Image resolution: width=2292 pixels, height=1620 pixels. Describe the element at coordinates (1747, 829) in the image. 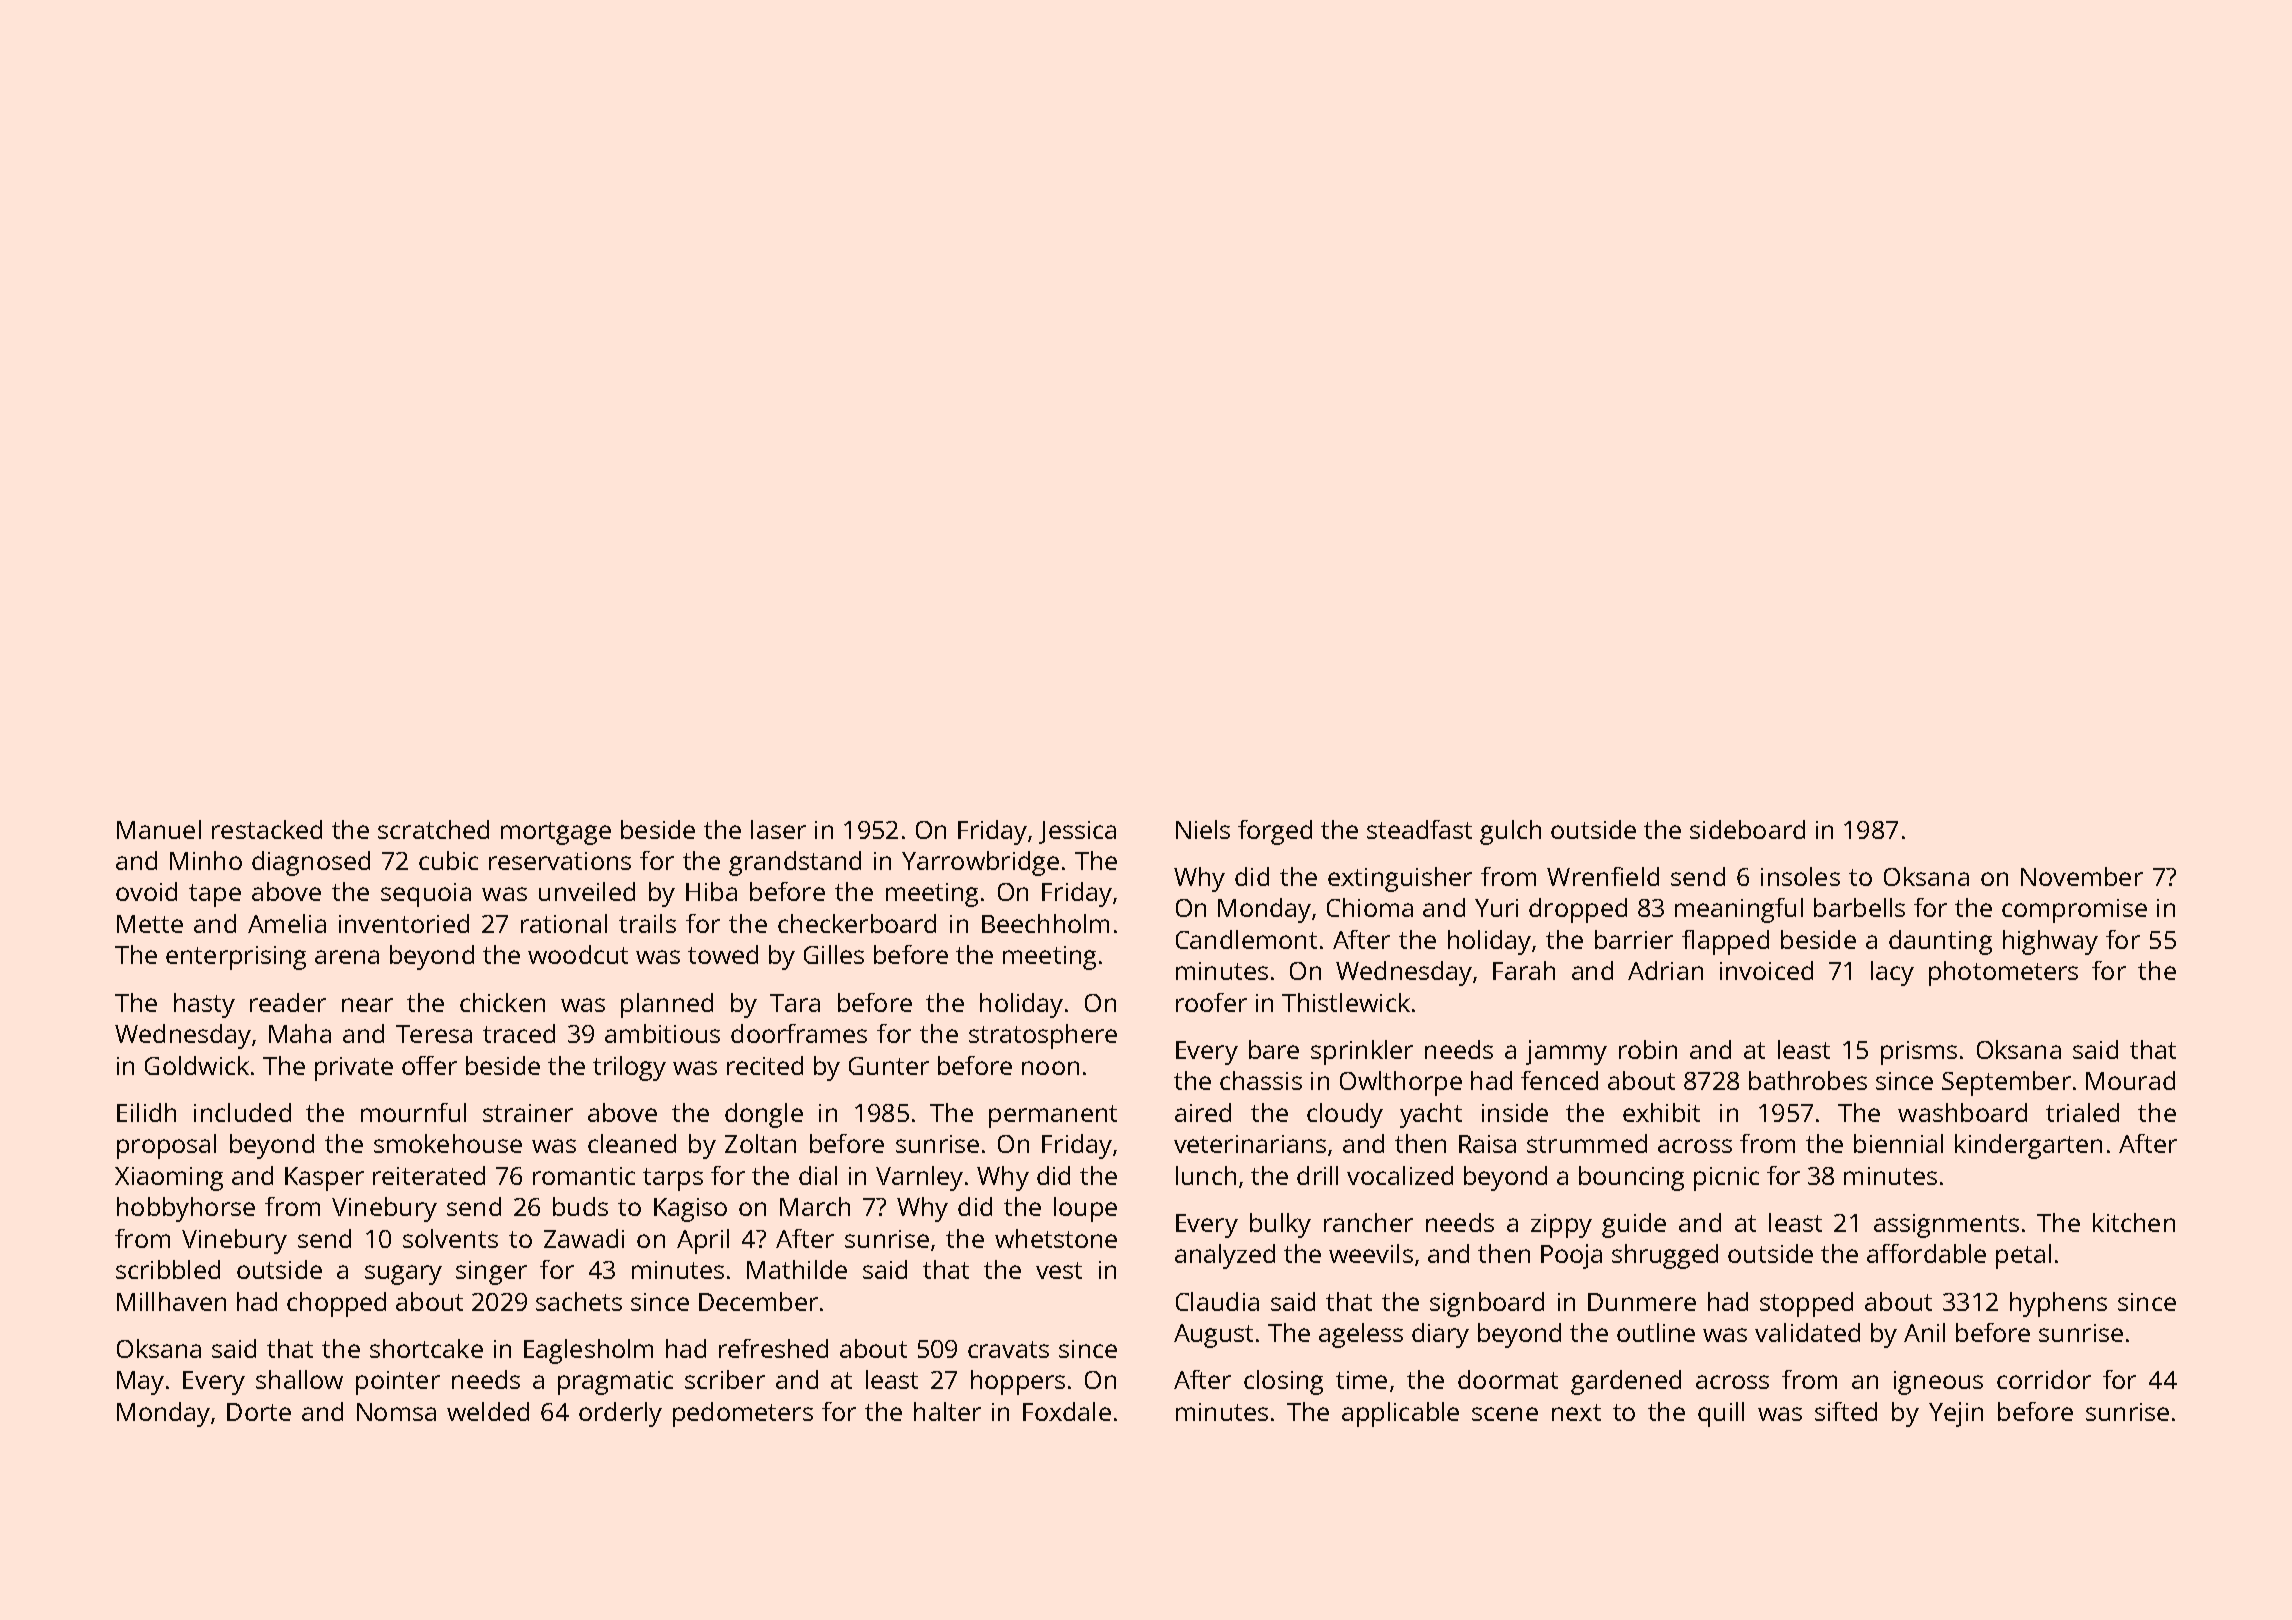

I see `sideboard` at that location.
